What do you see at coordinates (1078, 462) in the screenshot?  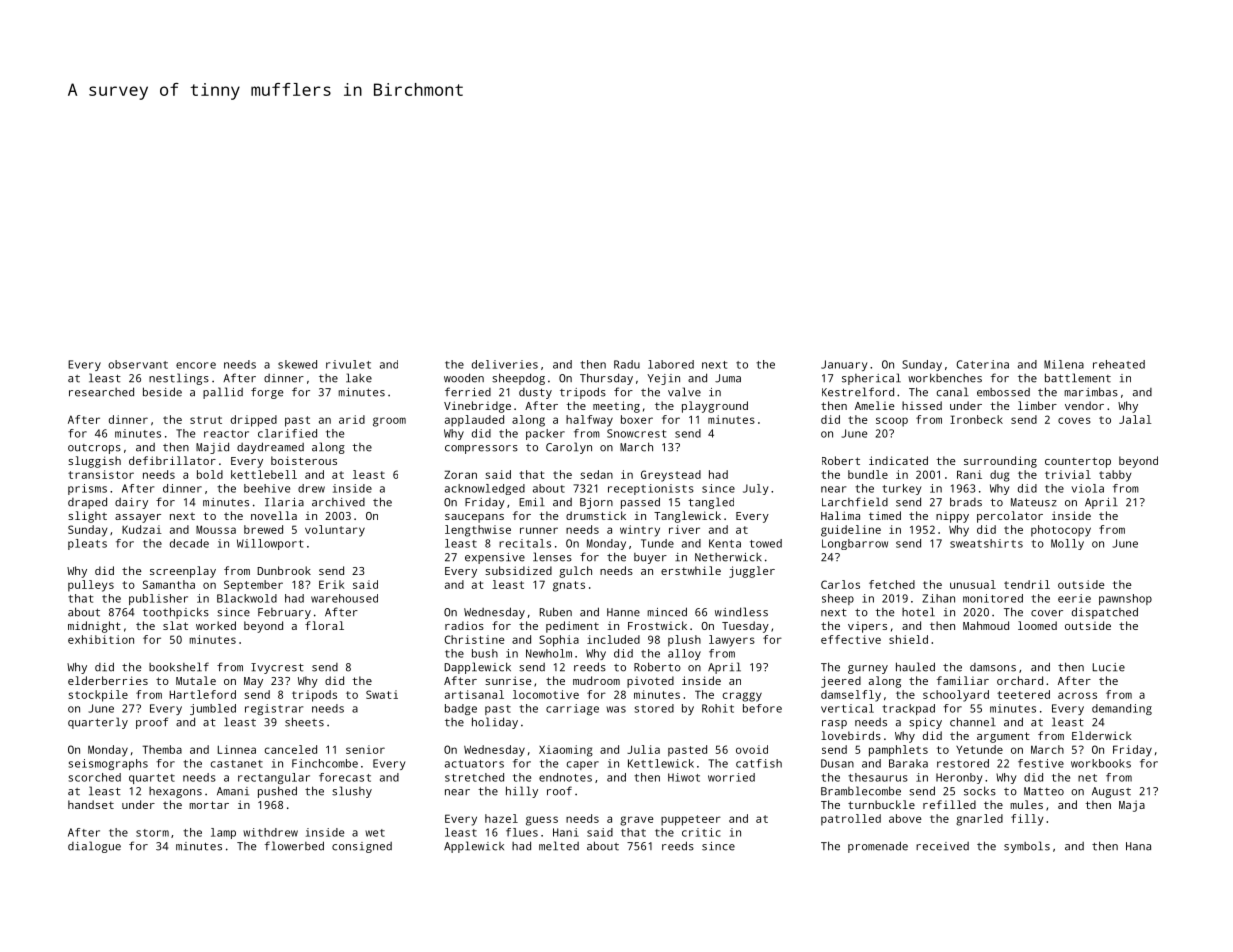 I see `countertop` at bounding box center [1078, 462].
